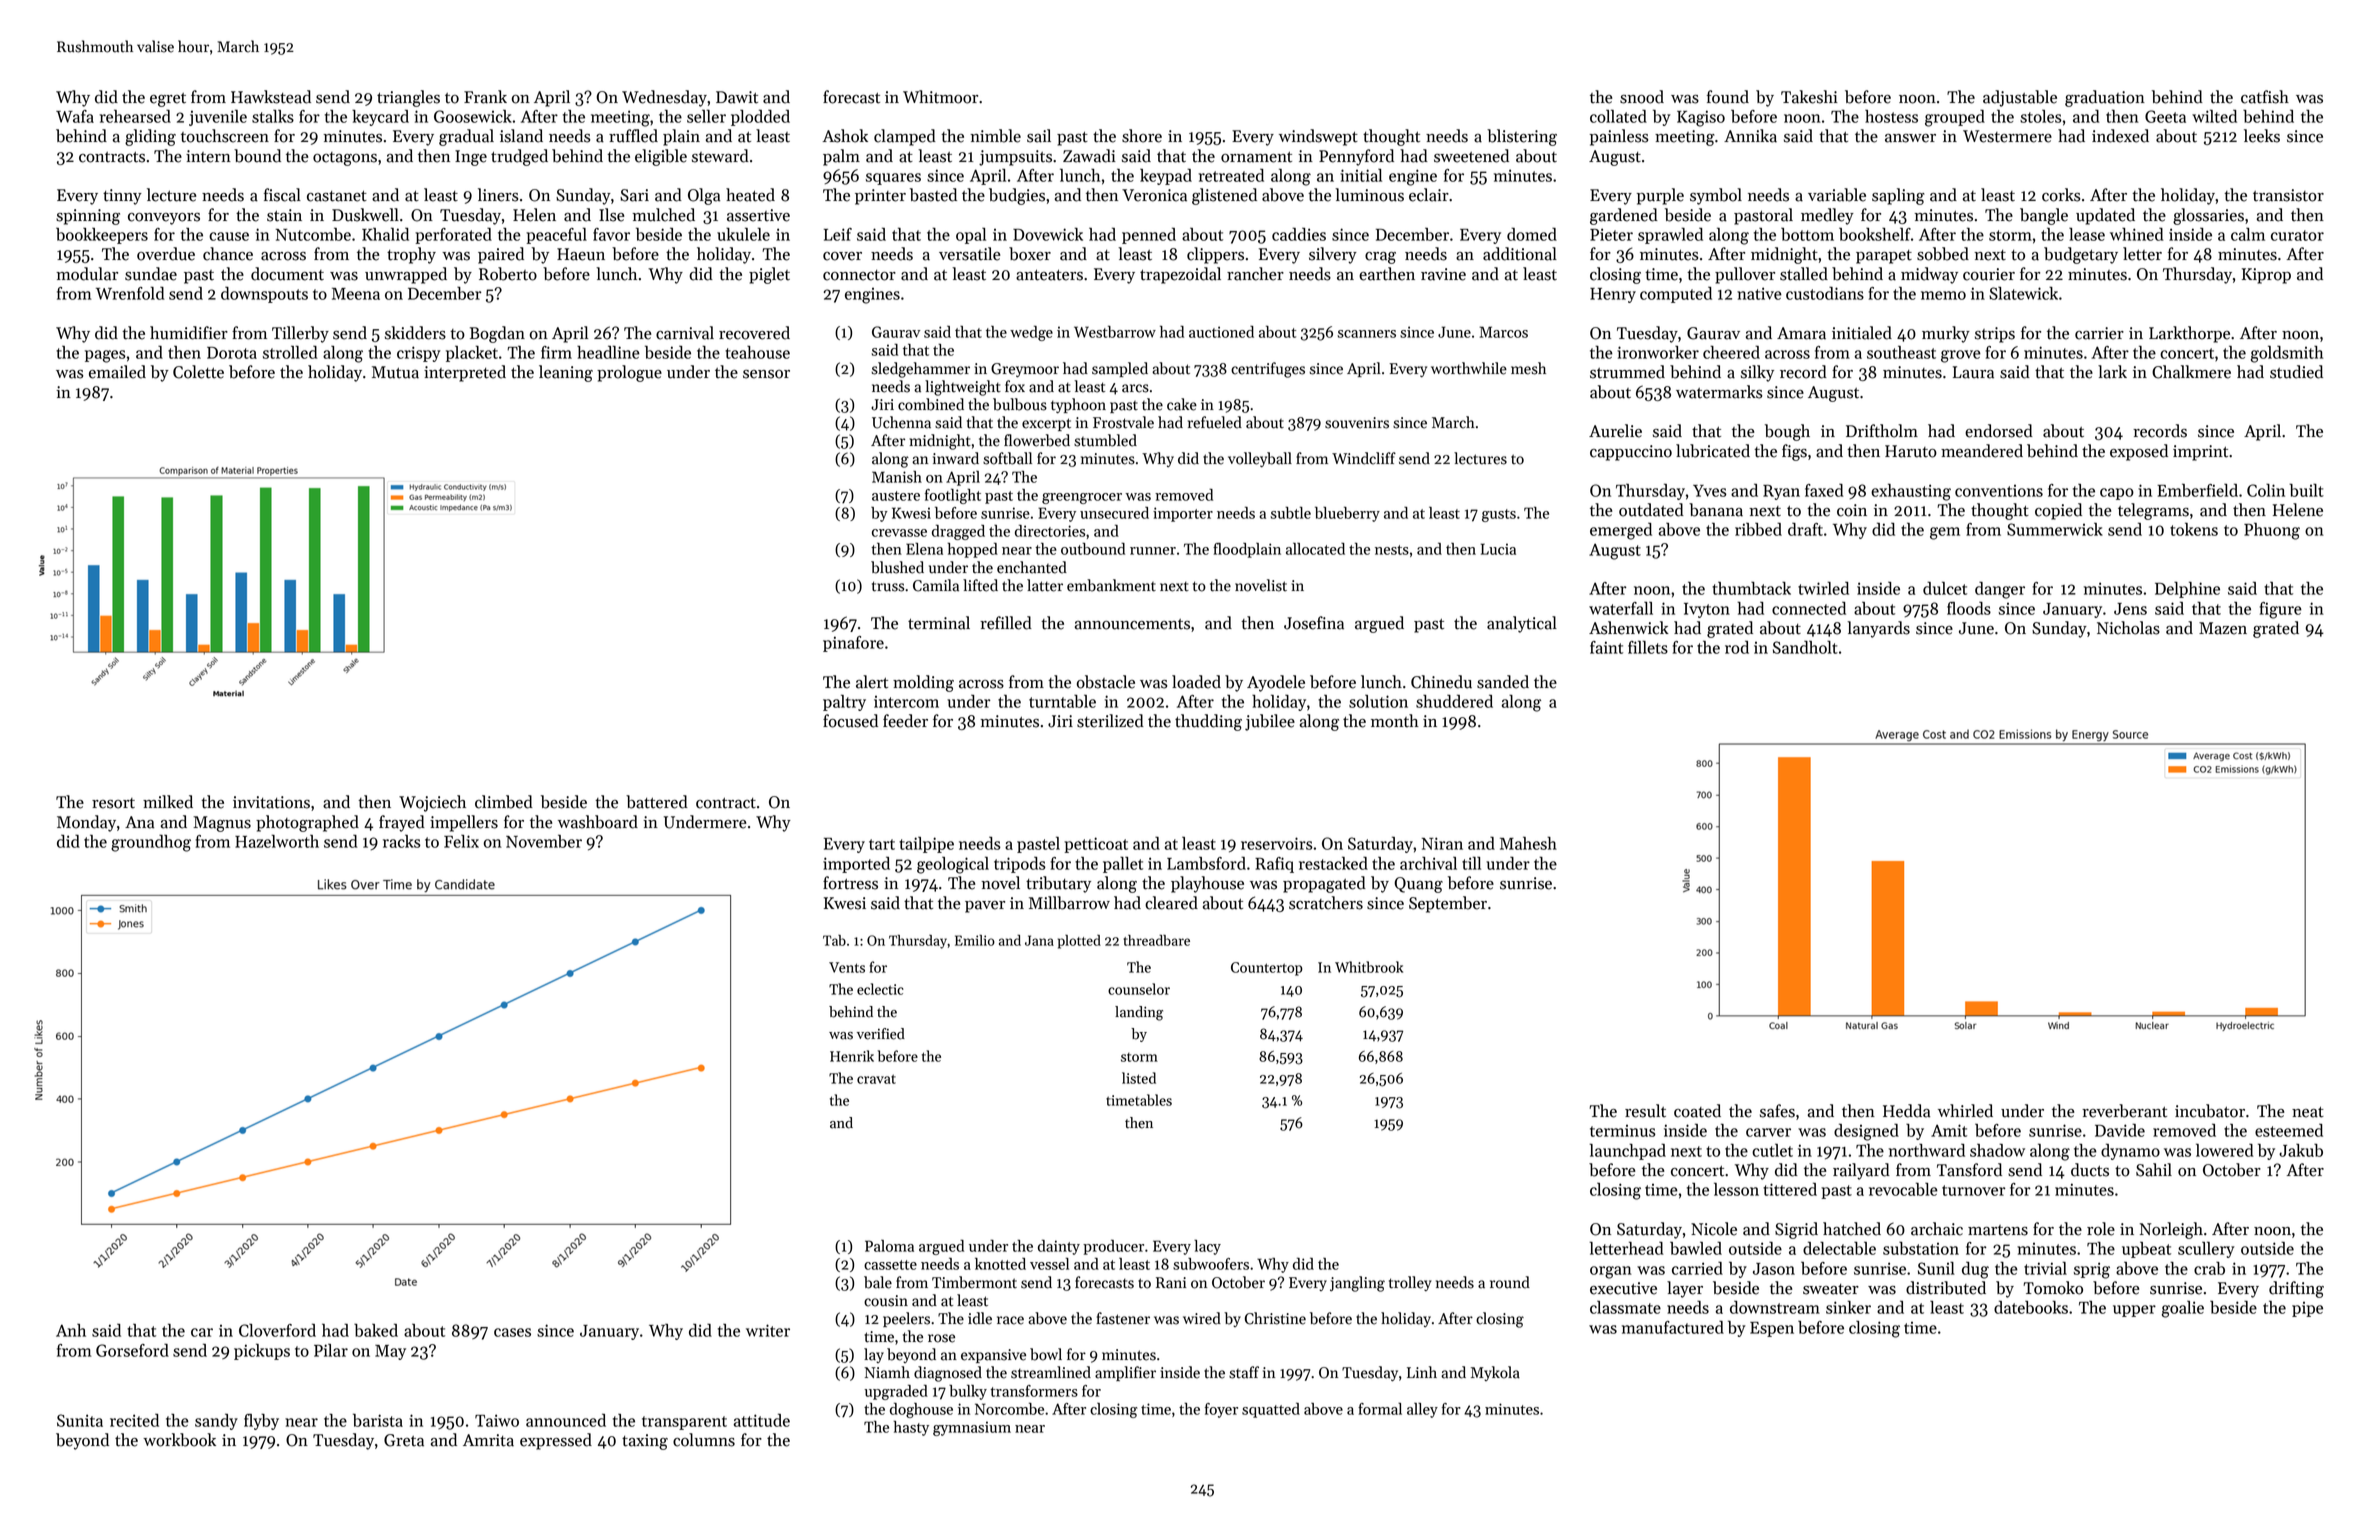  Describe the element at coordinates (432, 803) in the document. I see `Wojciech` at that location.
